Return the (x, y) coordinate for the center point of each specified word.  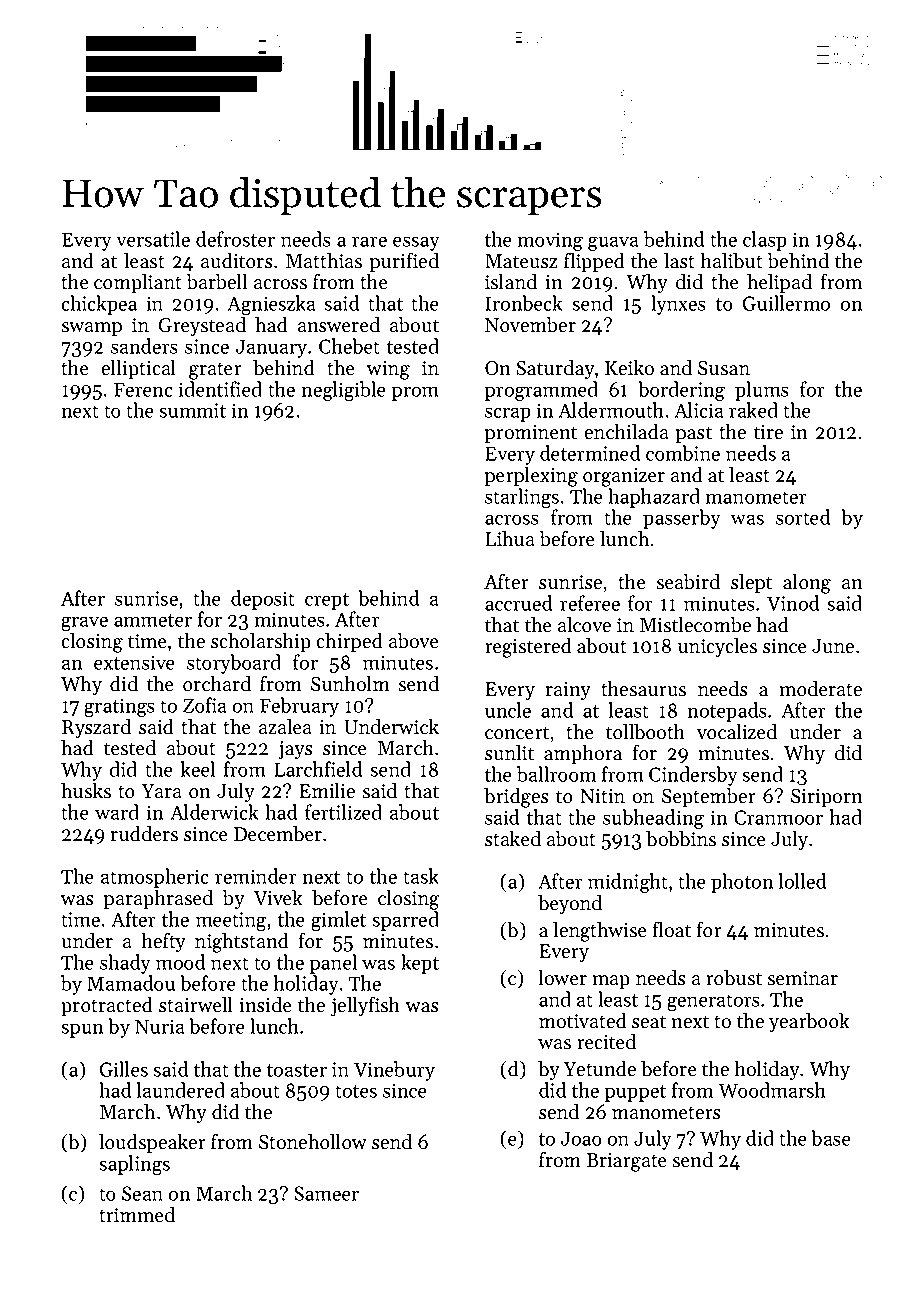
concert (517, 733)
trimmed (137, 1215)
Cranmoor (778, 817)
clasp (765, 241)
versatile (153, 239)
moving (550, 241)
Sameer (326, 1193)
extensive (134, 662)
